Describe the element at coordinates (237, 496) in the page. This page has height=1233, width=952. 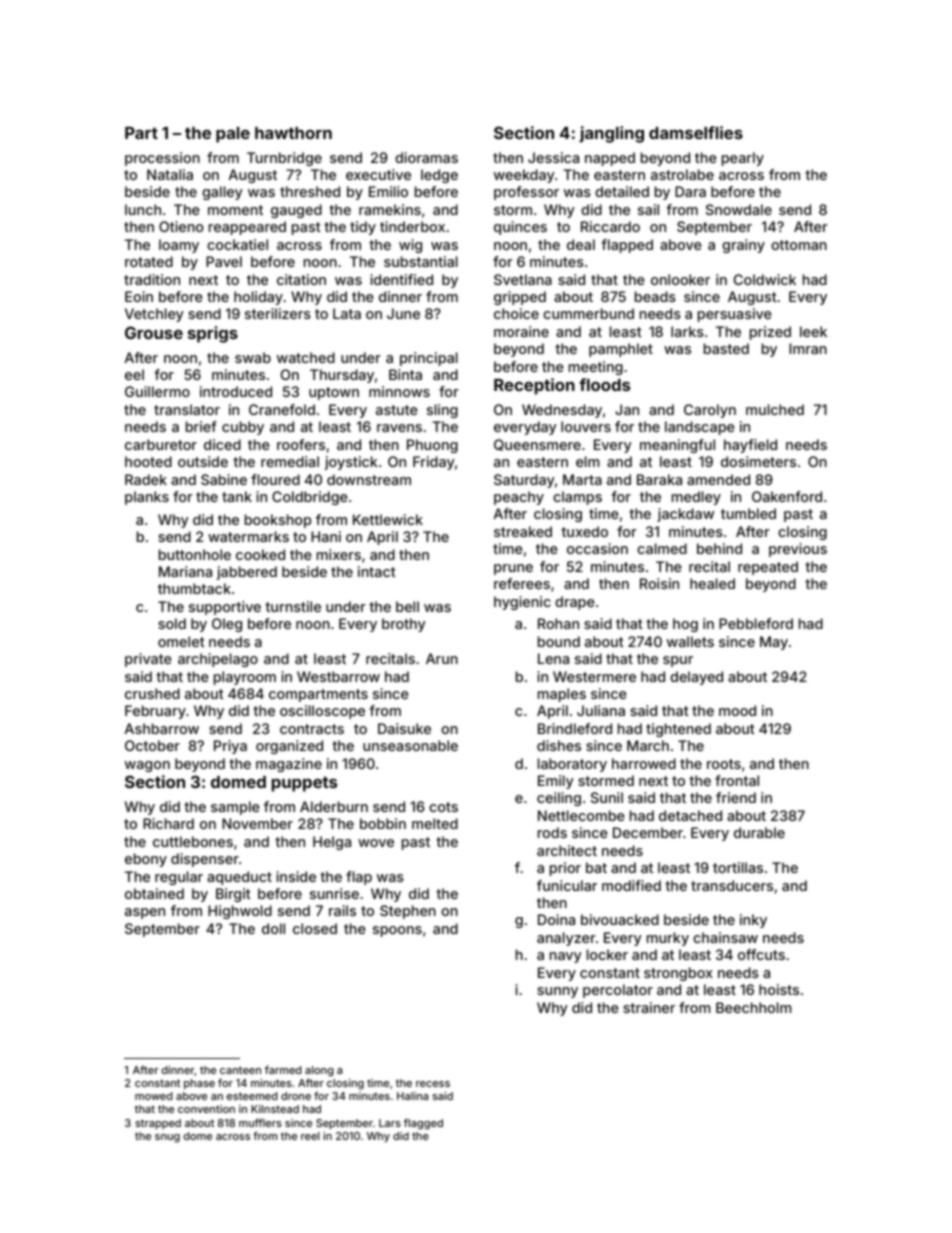
I see `tank` at that location.
